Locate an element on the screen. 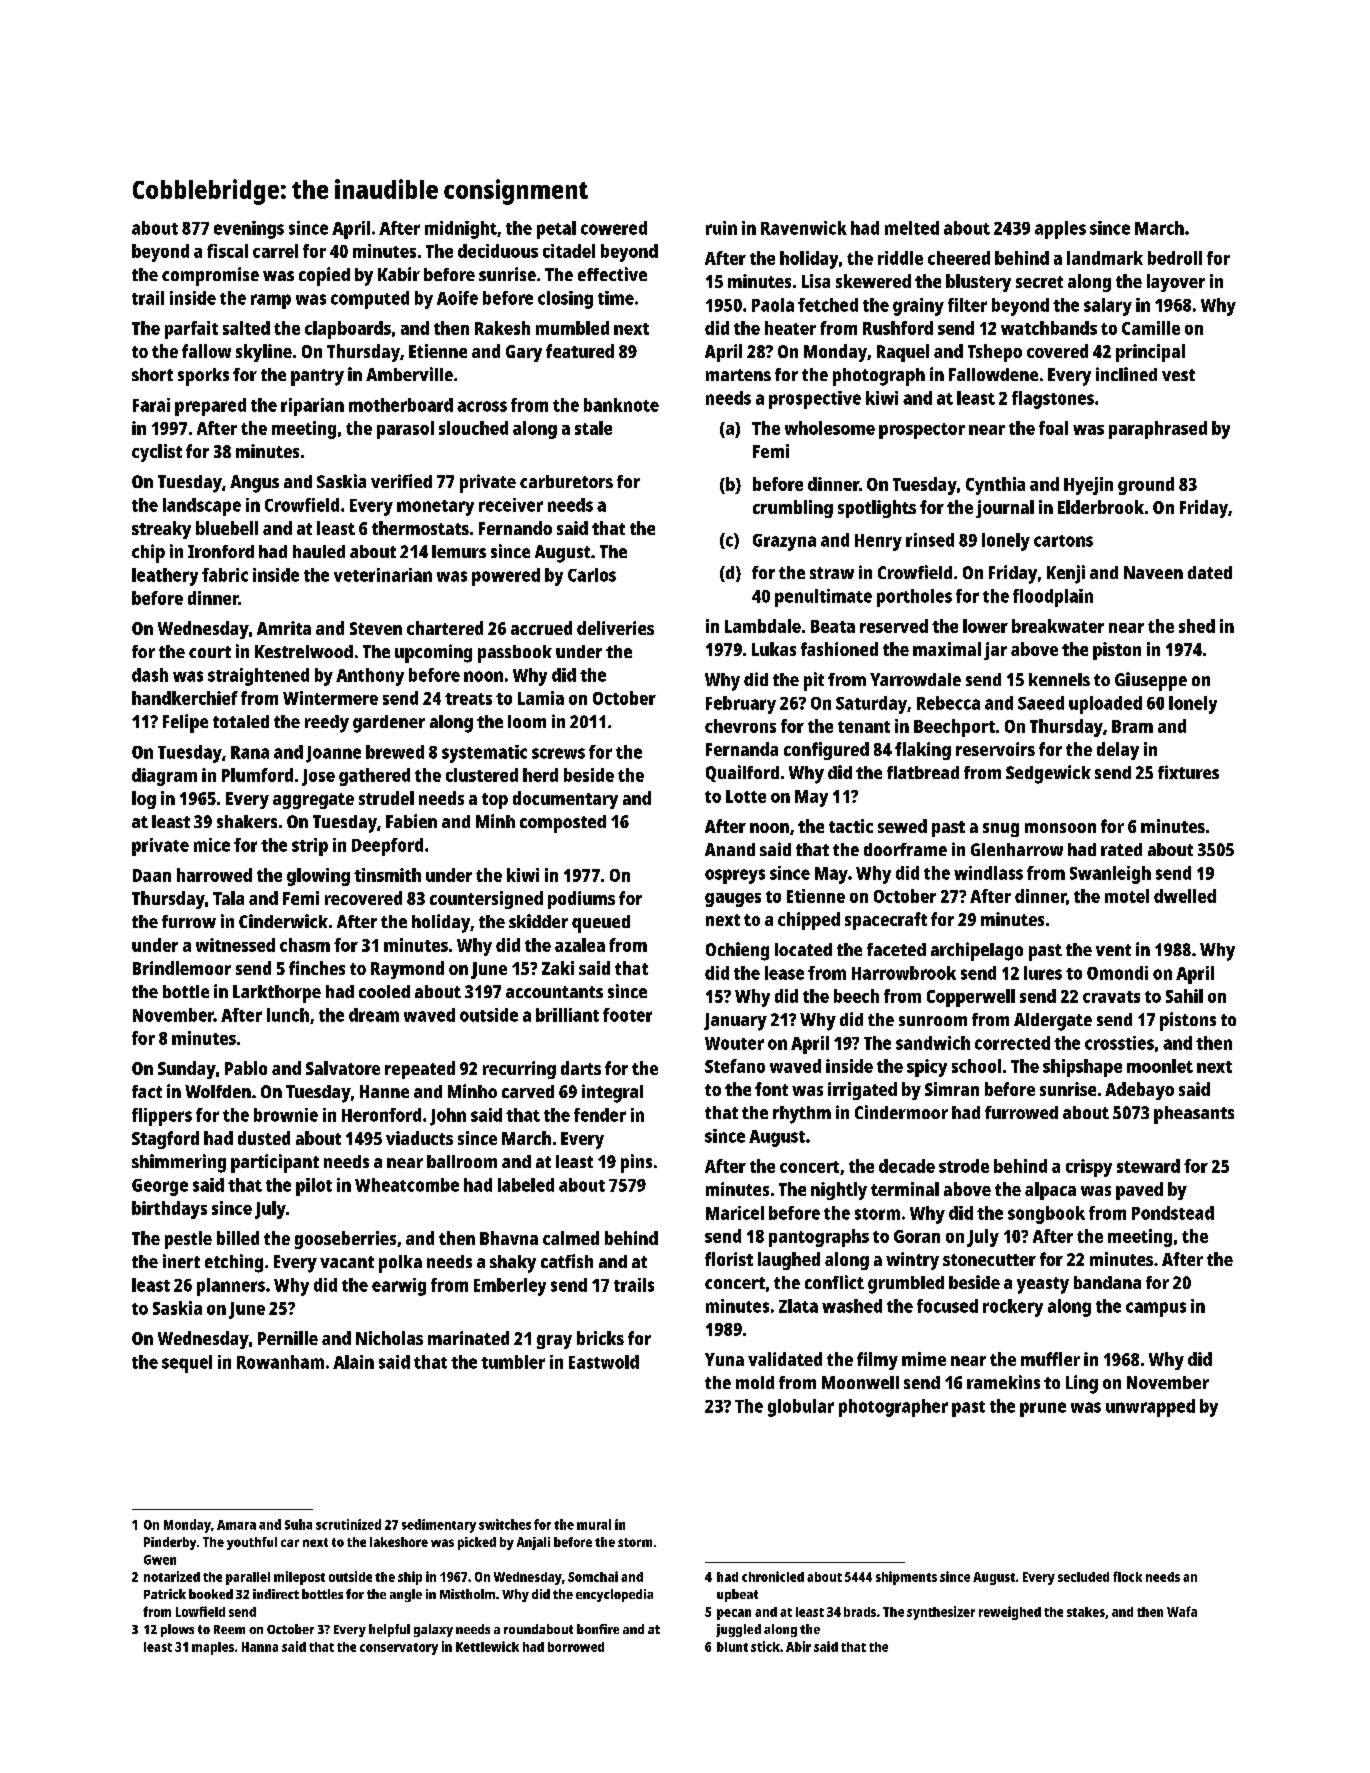  Ravenwick is located at coordinates (804, 228).
